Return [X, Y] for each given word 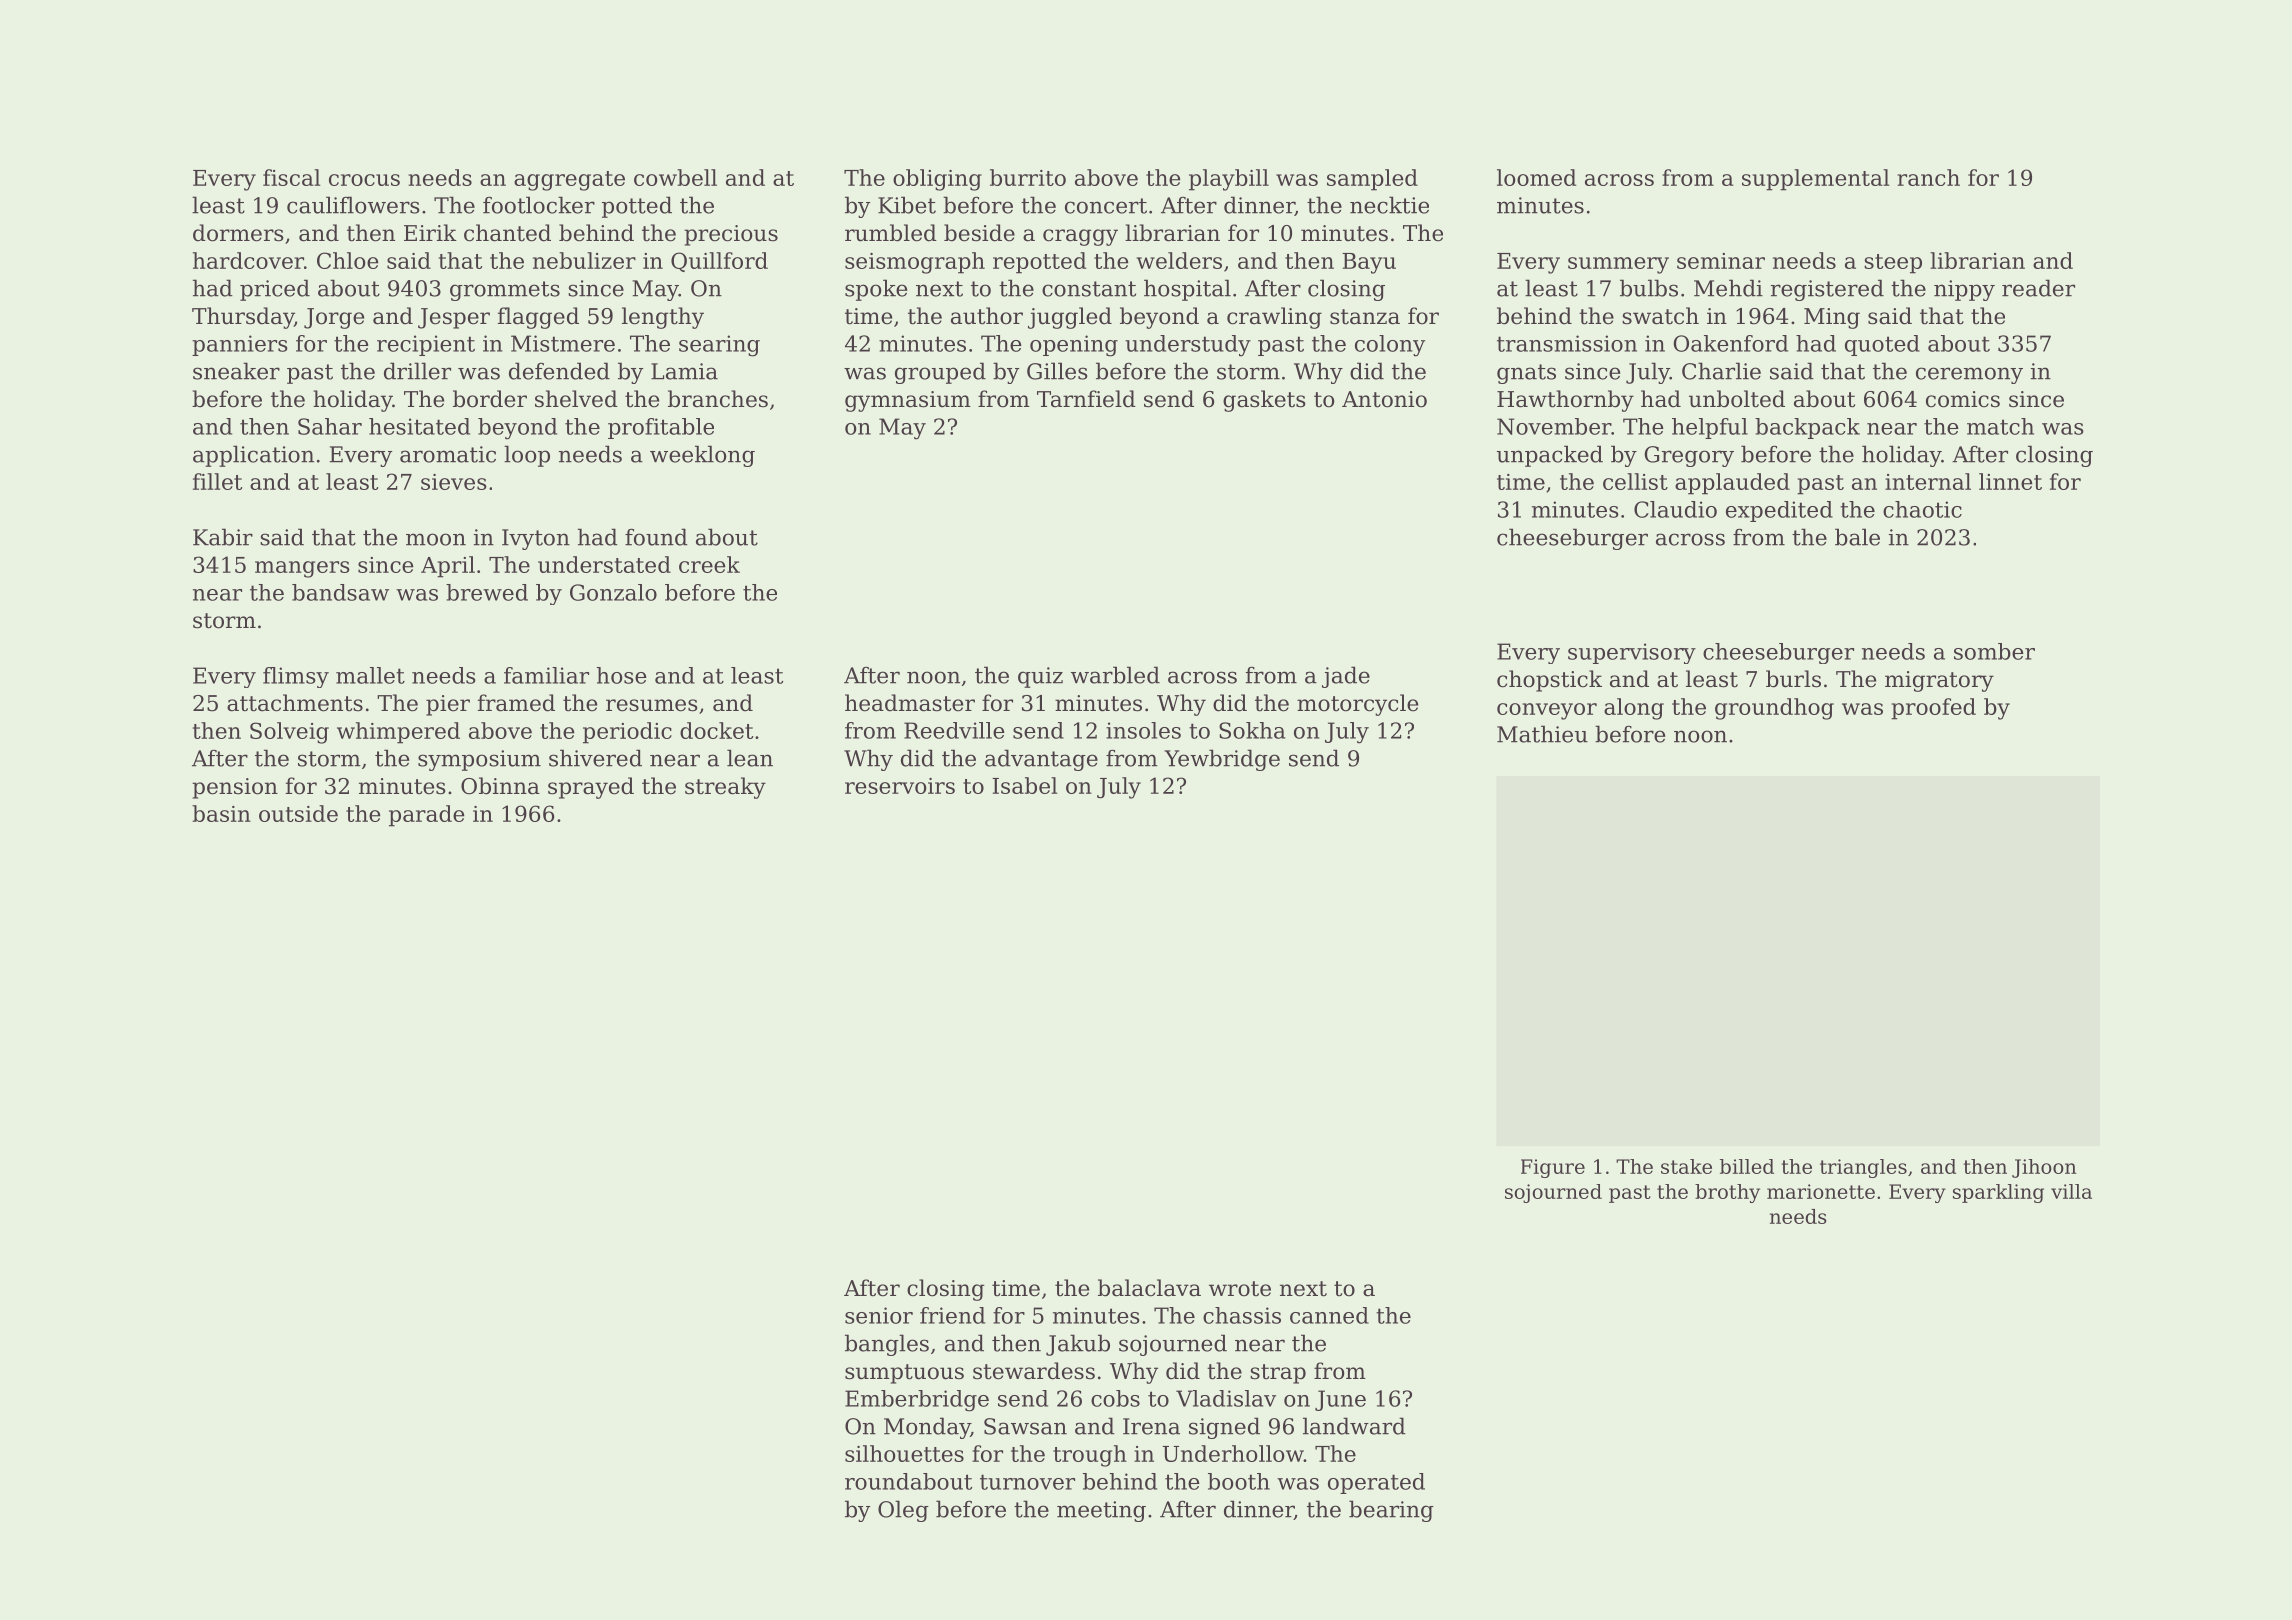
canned [1329, 1315]
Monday [927, 1428]
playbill [1229, 180]
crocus [364, 180]
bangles [887, 1345]
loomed [1536, 177]
